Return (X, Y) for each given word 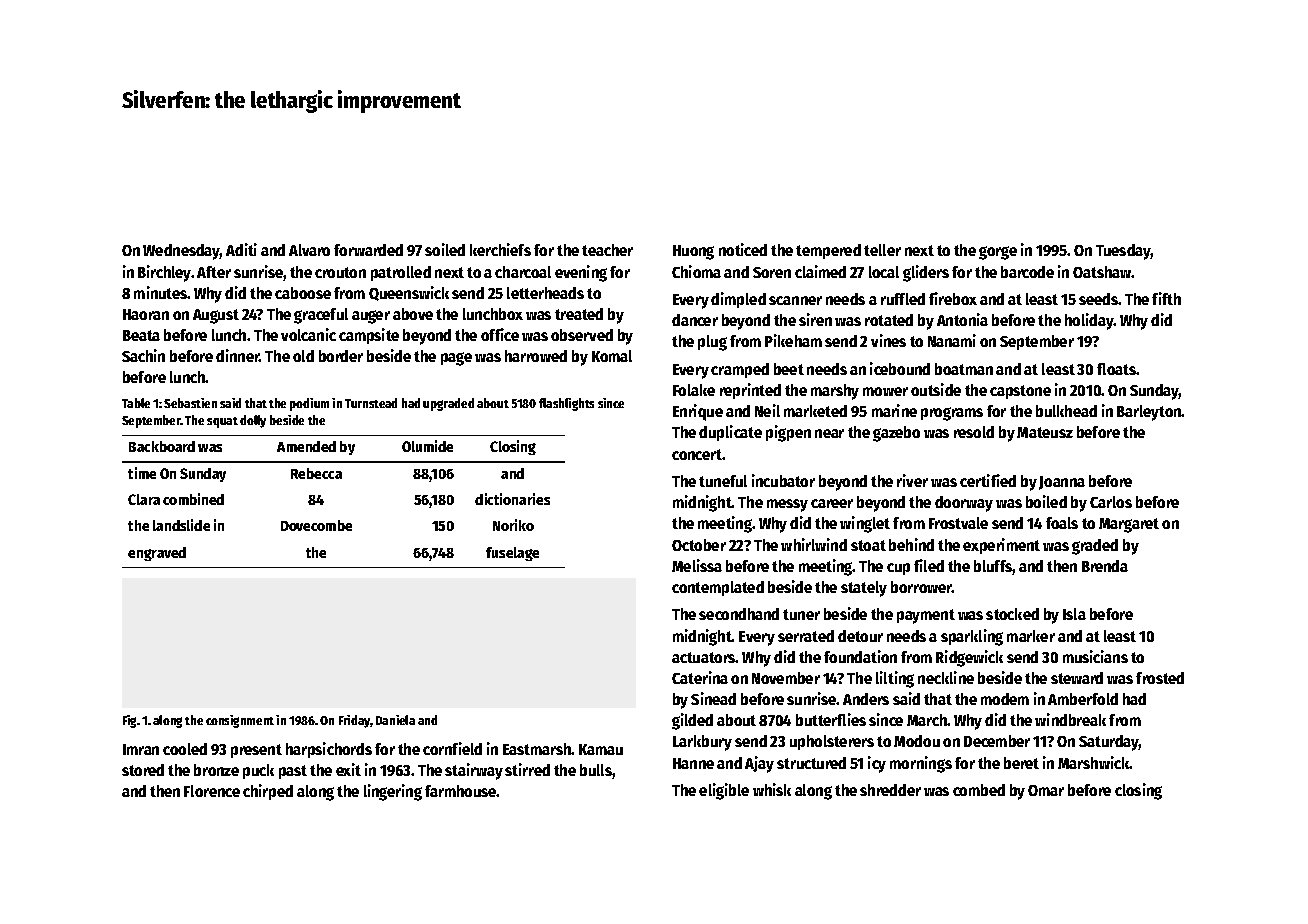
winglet (865, 524)
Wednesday (181, 252)
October (699, 545)
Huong (693, 252)
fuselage (512, 554)
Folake (694, 390)
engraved (157, 554)
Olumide (427, 446)
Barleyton (1149, 413)
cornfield (452, 748)
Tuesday (1123, 252)
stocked (1012, 614)
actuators (704, 657)
